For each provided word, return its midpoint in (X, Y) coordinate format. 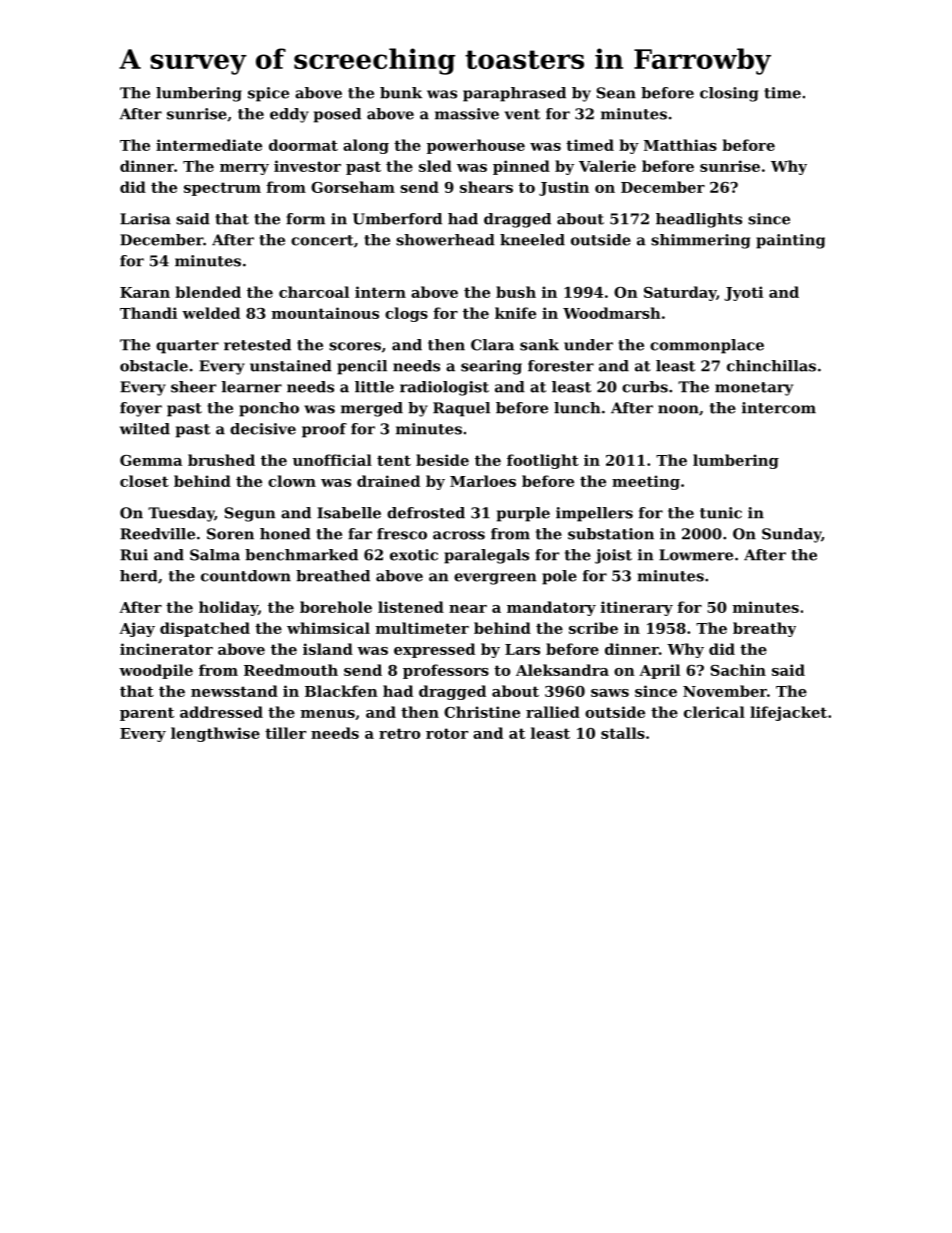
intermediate (209, 145)
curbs (645, 387)
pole (559, 577)
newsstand (234, 691)
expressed (434, 650)
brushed (221, 460)
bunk (401, 93)
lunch (577, 408)
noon (678, 409)
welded (211, 313)
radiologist (444, 388)
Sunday (791, 535)
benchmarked (301, 555)
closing (729, 94)
